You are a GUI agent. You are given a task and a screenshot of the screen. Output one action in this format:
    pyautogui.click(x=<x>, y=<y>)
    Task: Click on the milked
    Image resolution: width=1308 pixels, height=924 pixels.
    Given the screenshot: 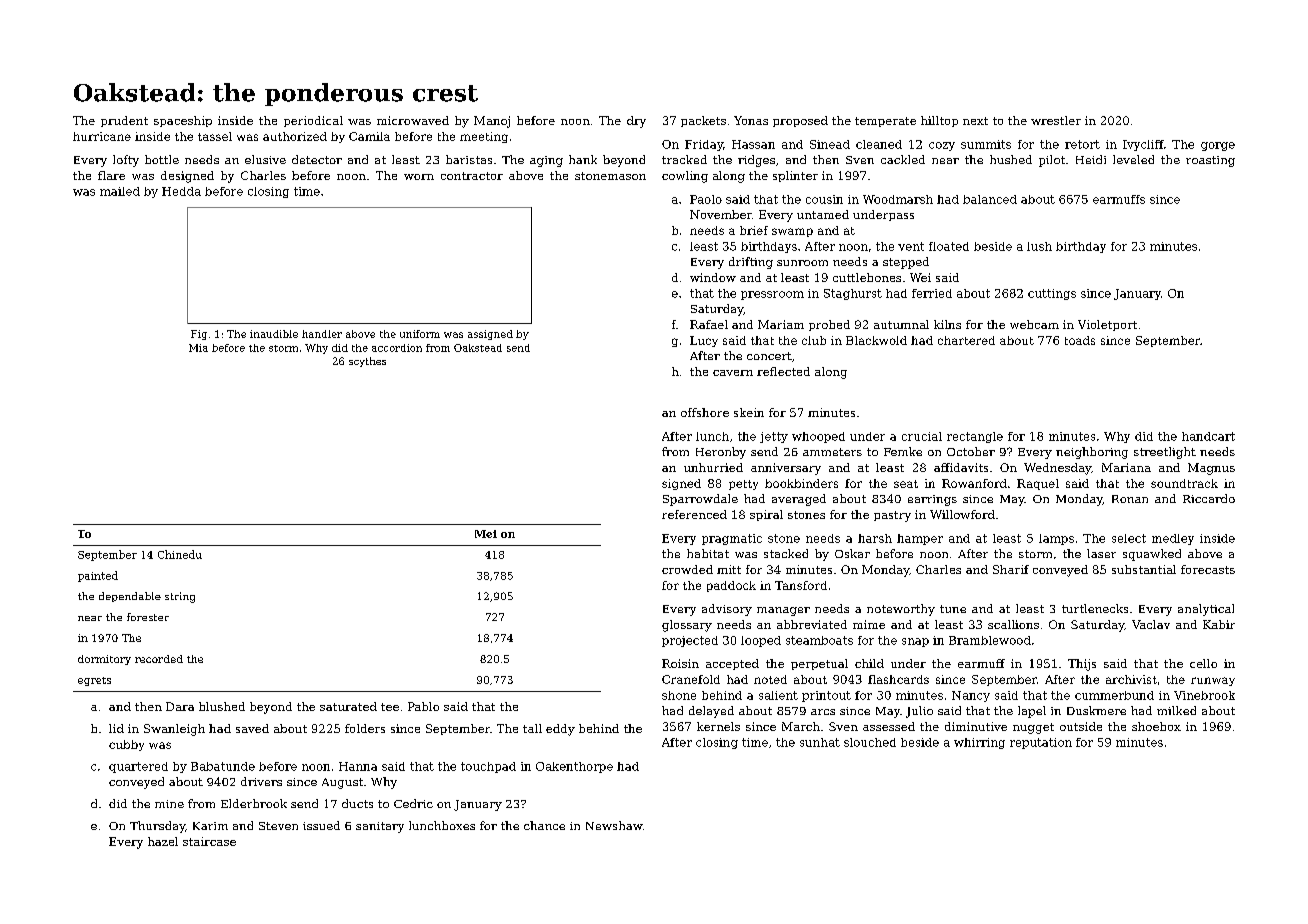 What is the action you would take?
    pyautogui.click(x=1176, y=710)
